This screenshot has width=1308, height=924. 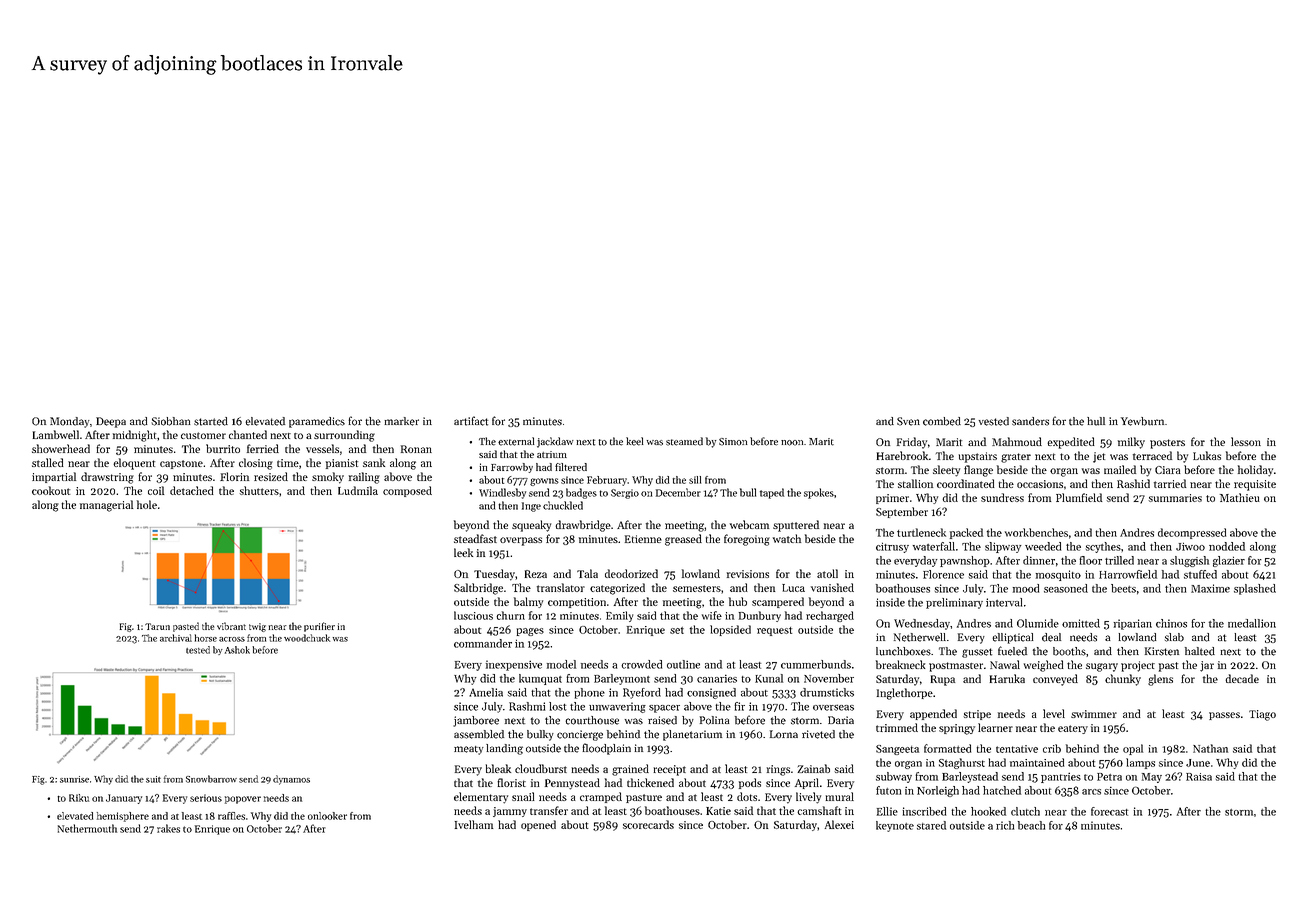 I want to click on purifier, so click(x=319, y=627).
